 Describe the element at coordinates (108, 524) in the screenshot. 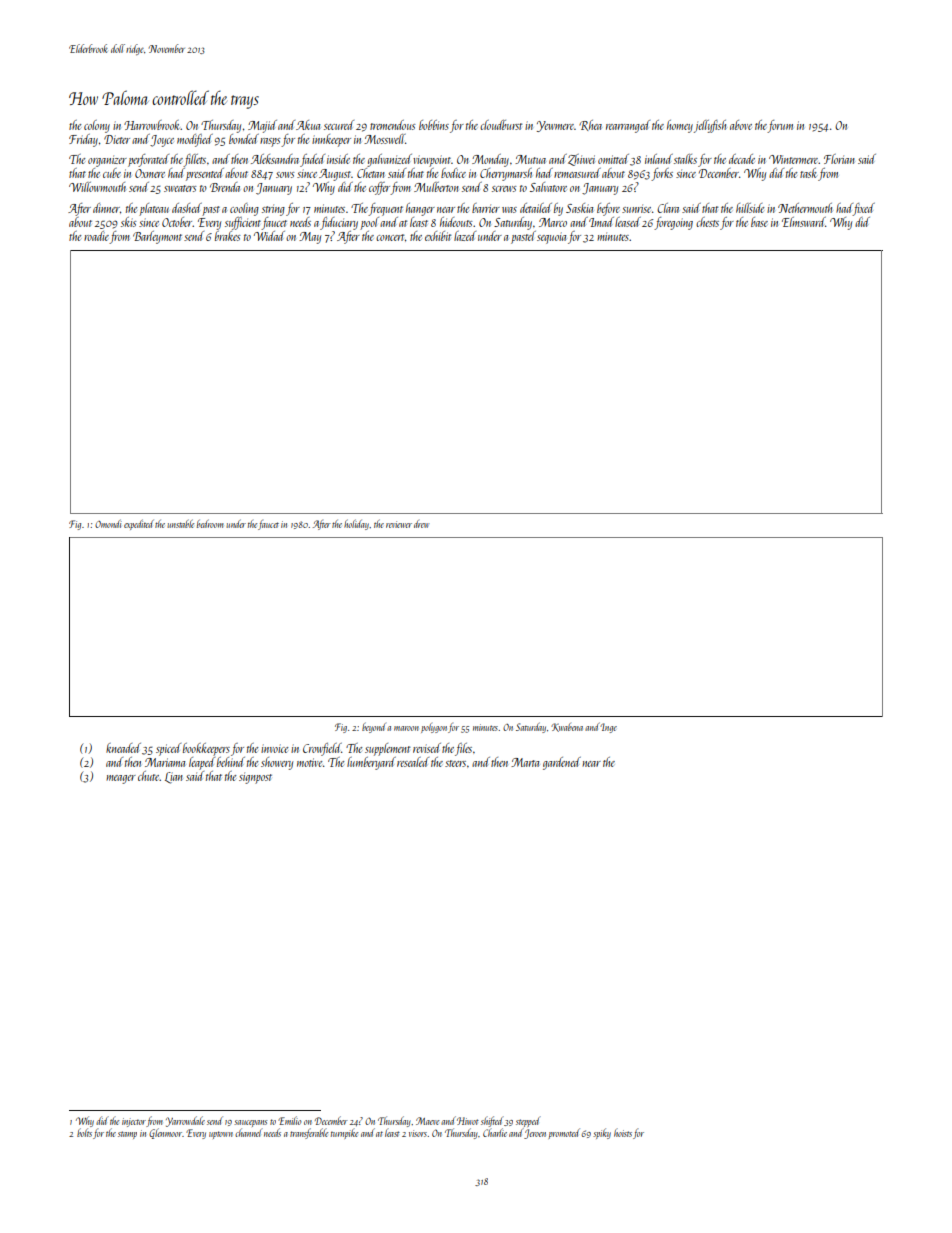

I see `Omondi` at that location.
